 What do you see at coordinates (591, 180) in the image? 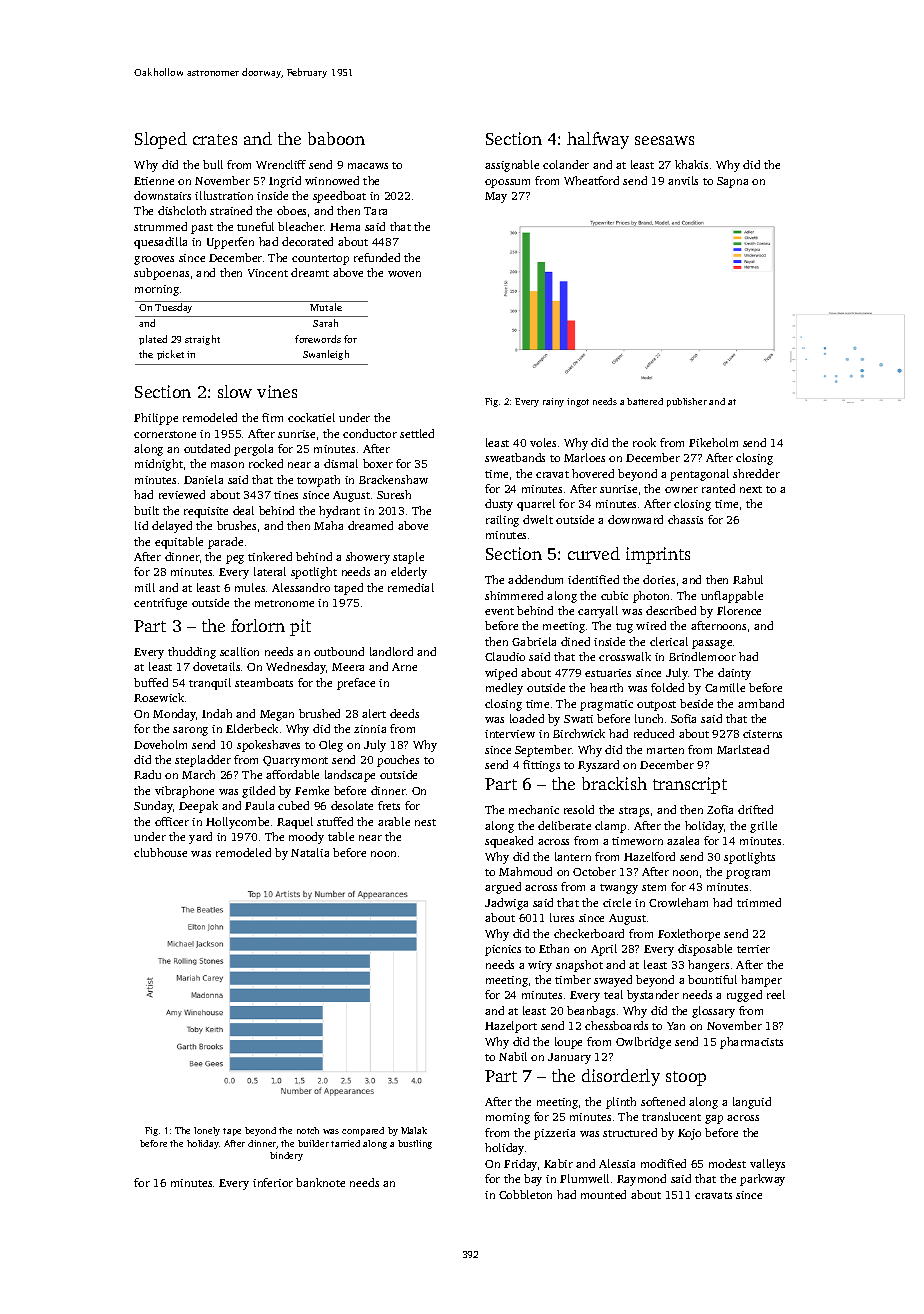
I see `Wheatford` at bounding box center [591, 180].
